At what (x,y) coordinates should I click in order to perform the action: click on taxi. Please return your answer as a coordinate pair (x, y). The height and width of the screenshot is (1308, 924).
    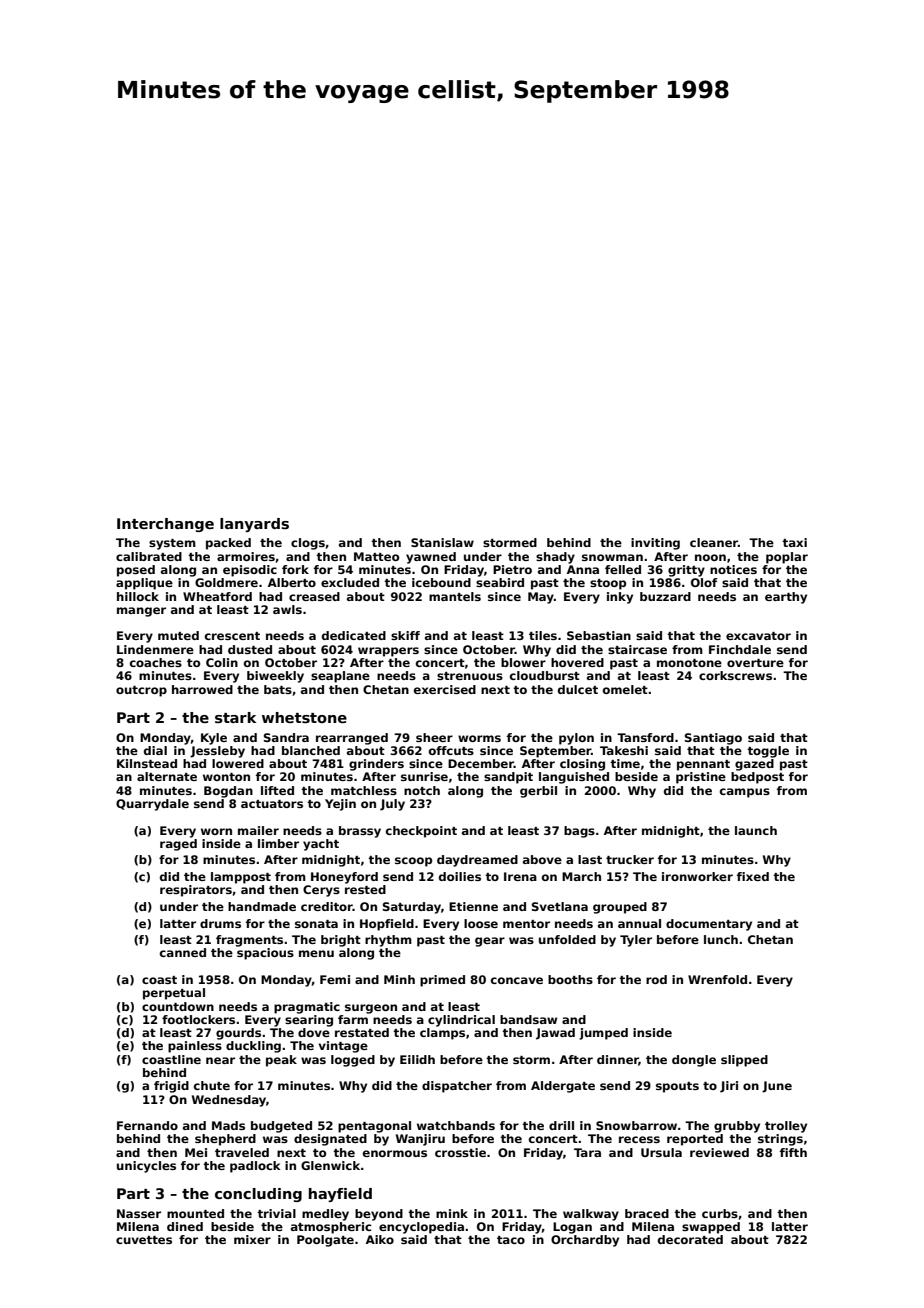
    Looking at the image, I should click on (794, 542).
